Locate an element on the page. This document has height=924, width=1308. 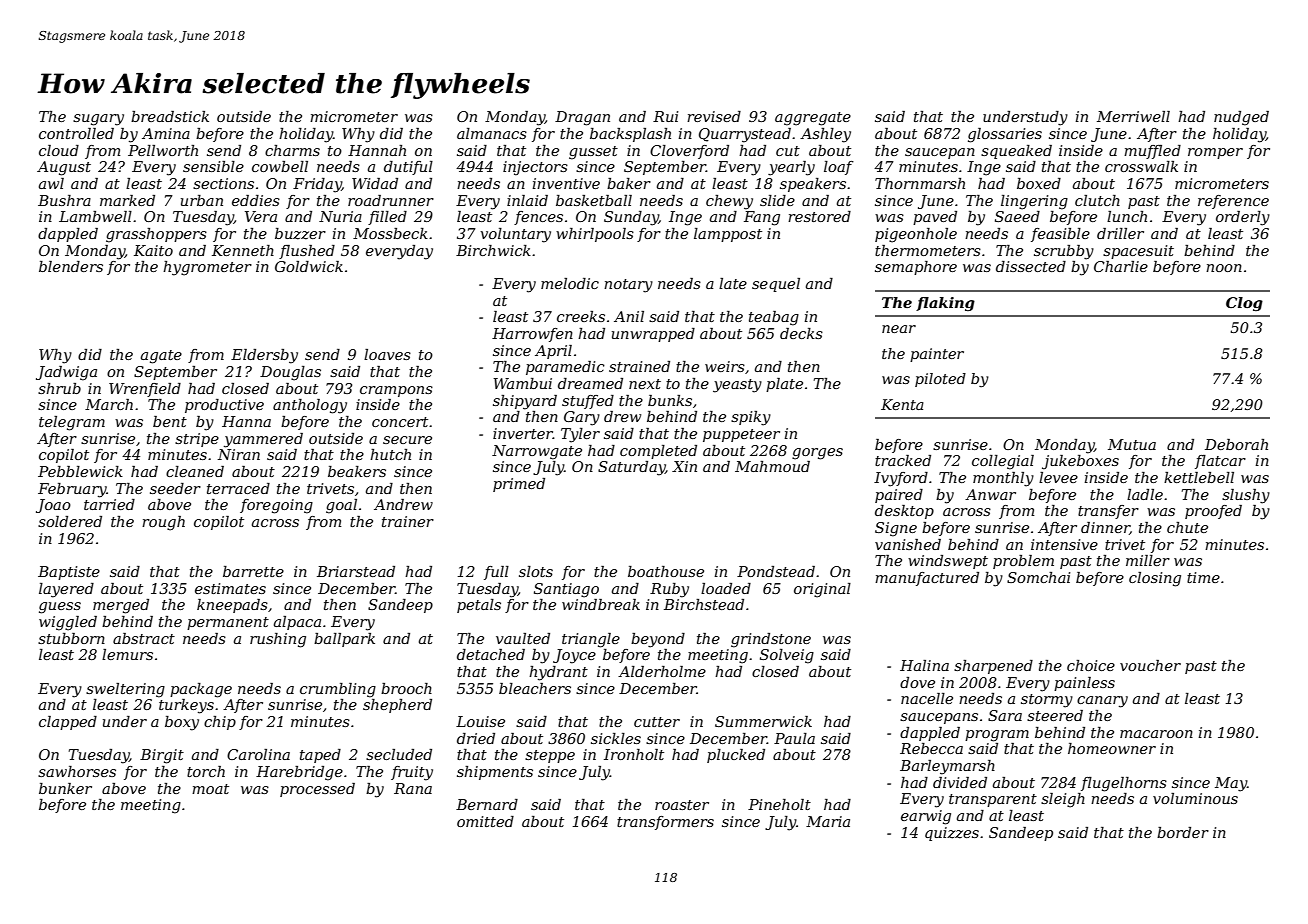
breadstick is located at coordinates (170, 116).
